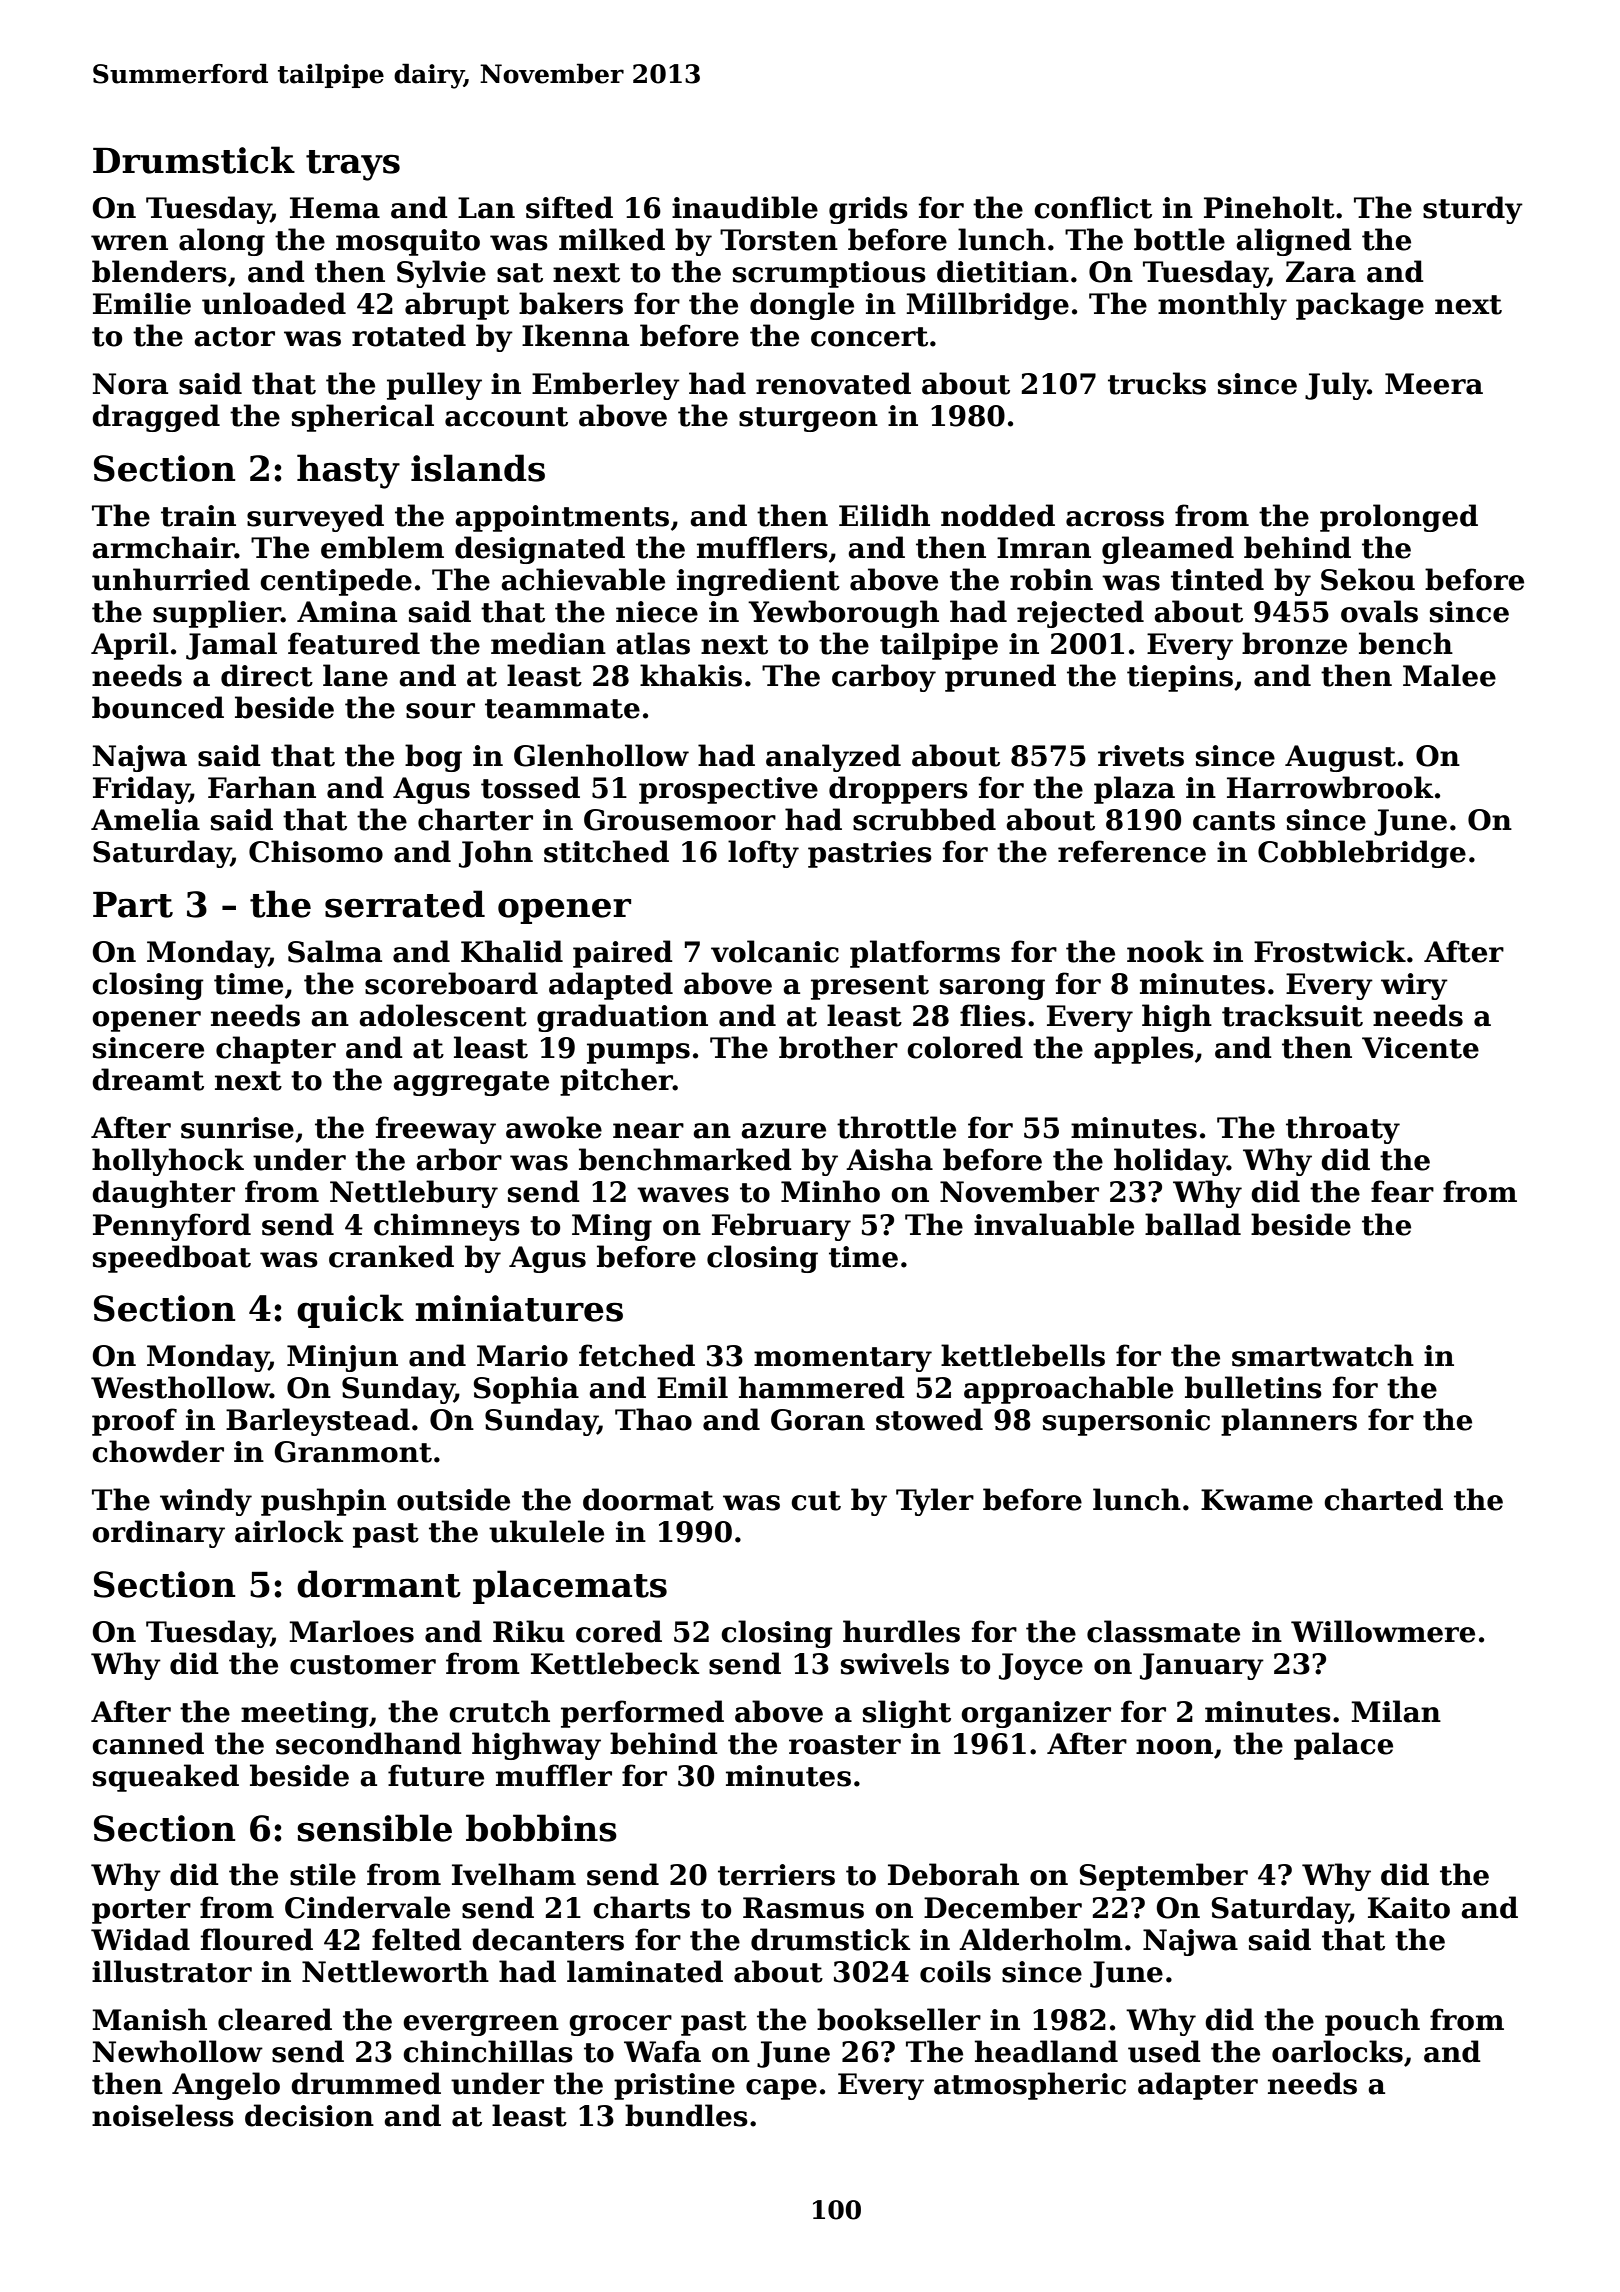  I want to click on Ming, so click(612, 1227).
